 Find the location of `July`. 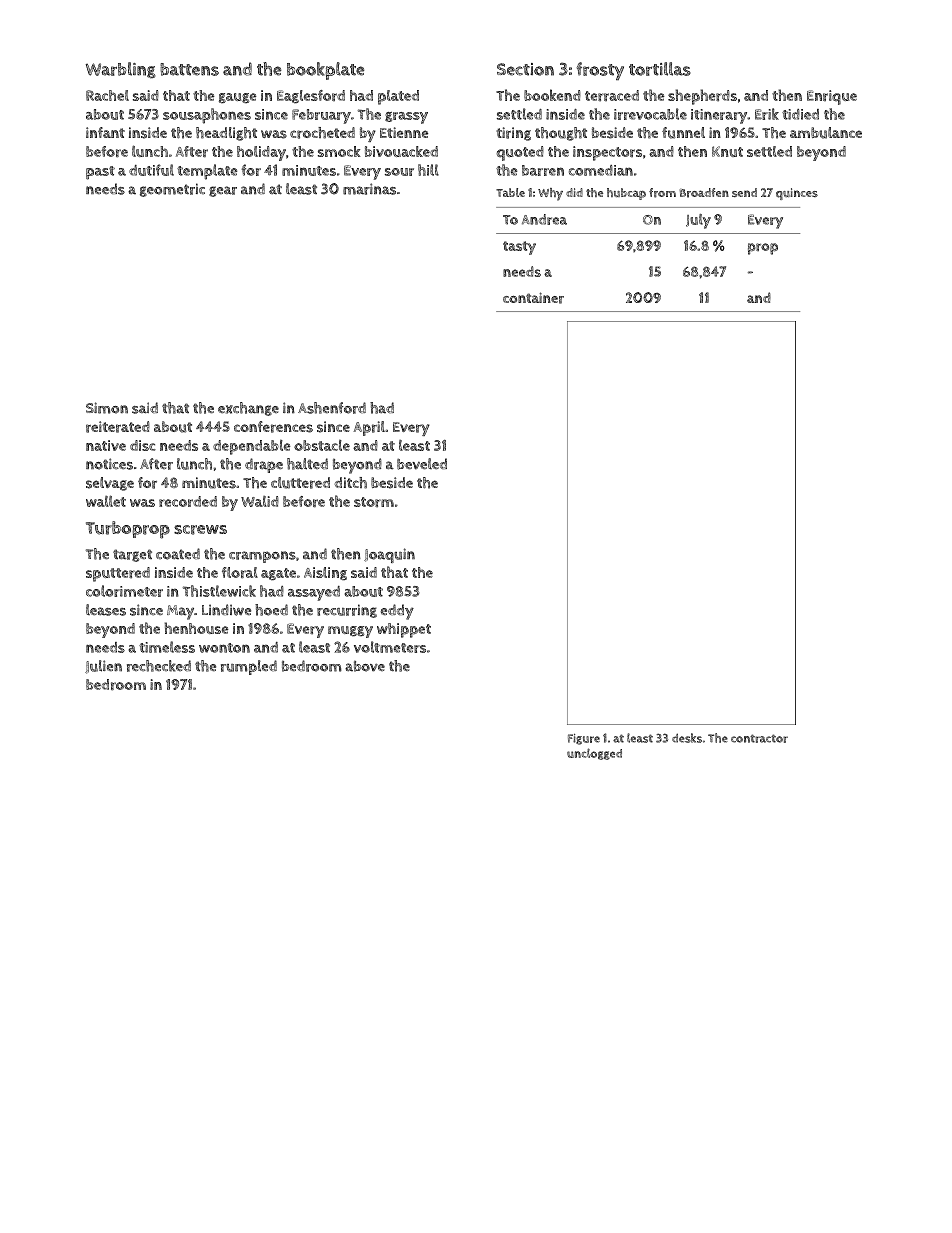

July is located at coordinates (698, 221).
